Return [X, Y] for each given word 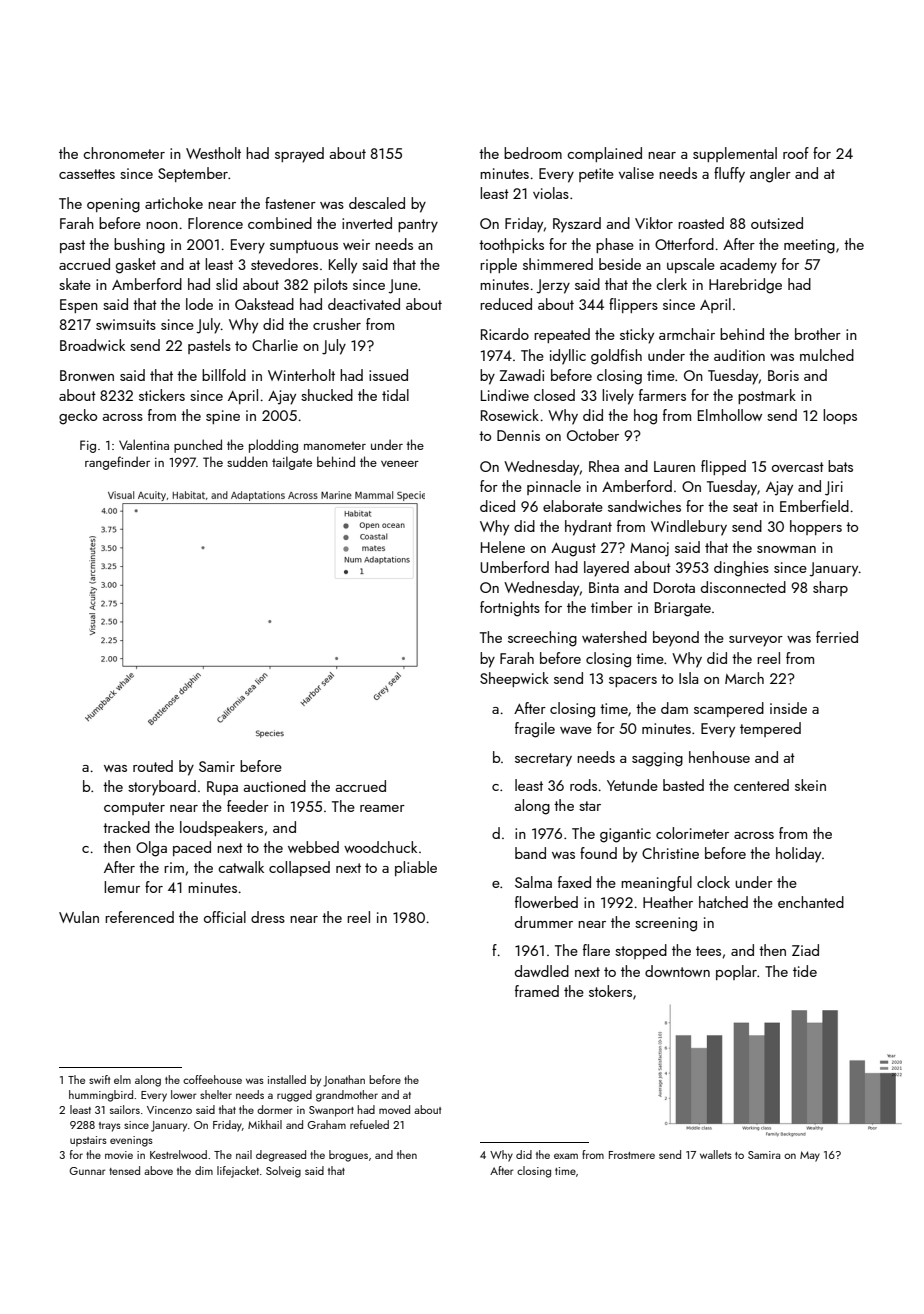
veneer [400, 464]
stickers [162, 395]
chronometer [124, 153]
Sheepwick [514, 679]
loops [840, 416]
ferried [837, 637]
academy [748, 266]
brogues [348, 1156]
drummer [544, 922]
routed [153, 766]
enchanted [811, 902]
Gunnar [87, 1171]
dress [268, 917]
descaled [377, 203]
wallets [716, 1154]
